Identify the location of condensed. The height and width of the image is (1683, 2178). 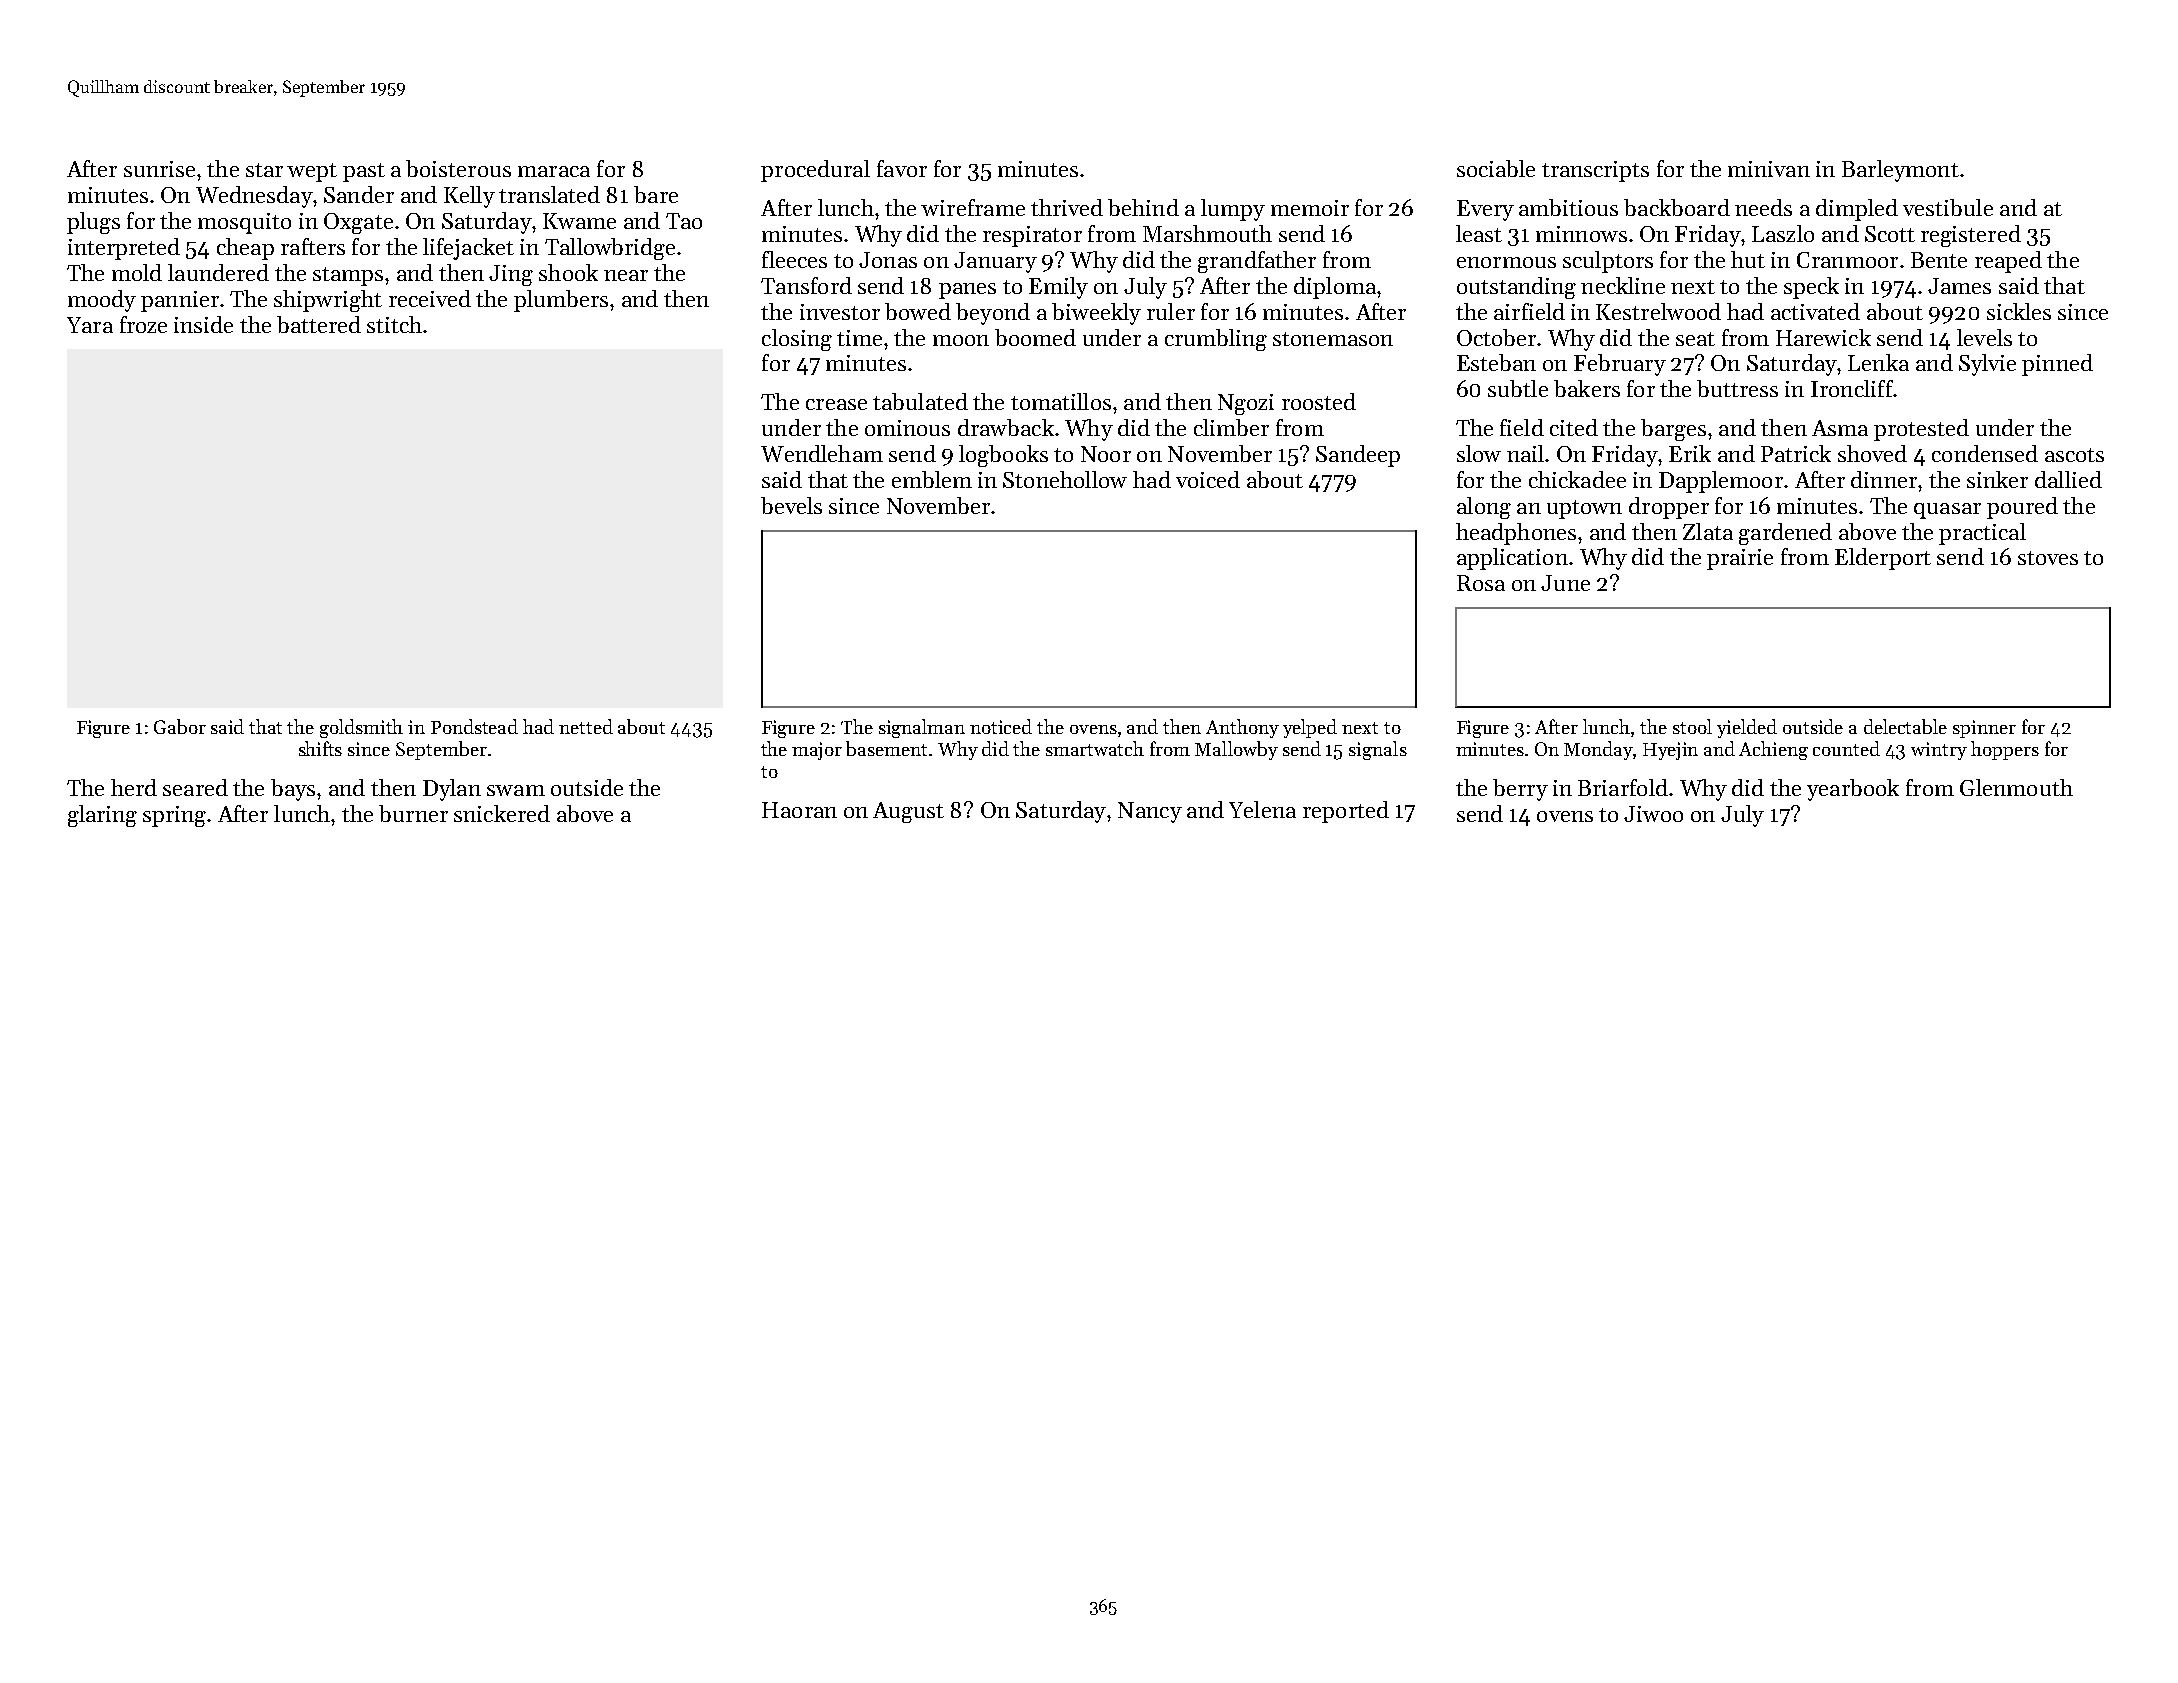
(1985, 453).
